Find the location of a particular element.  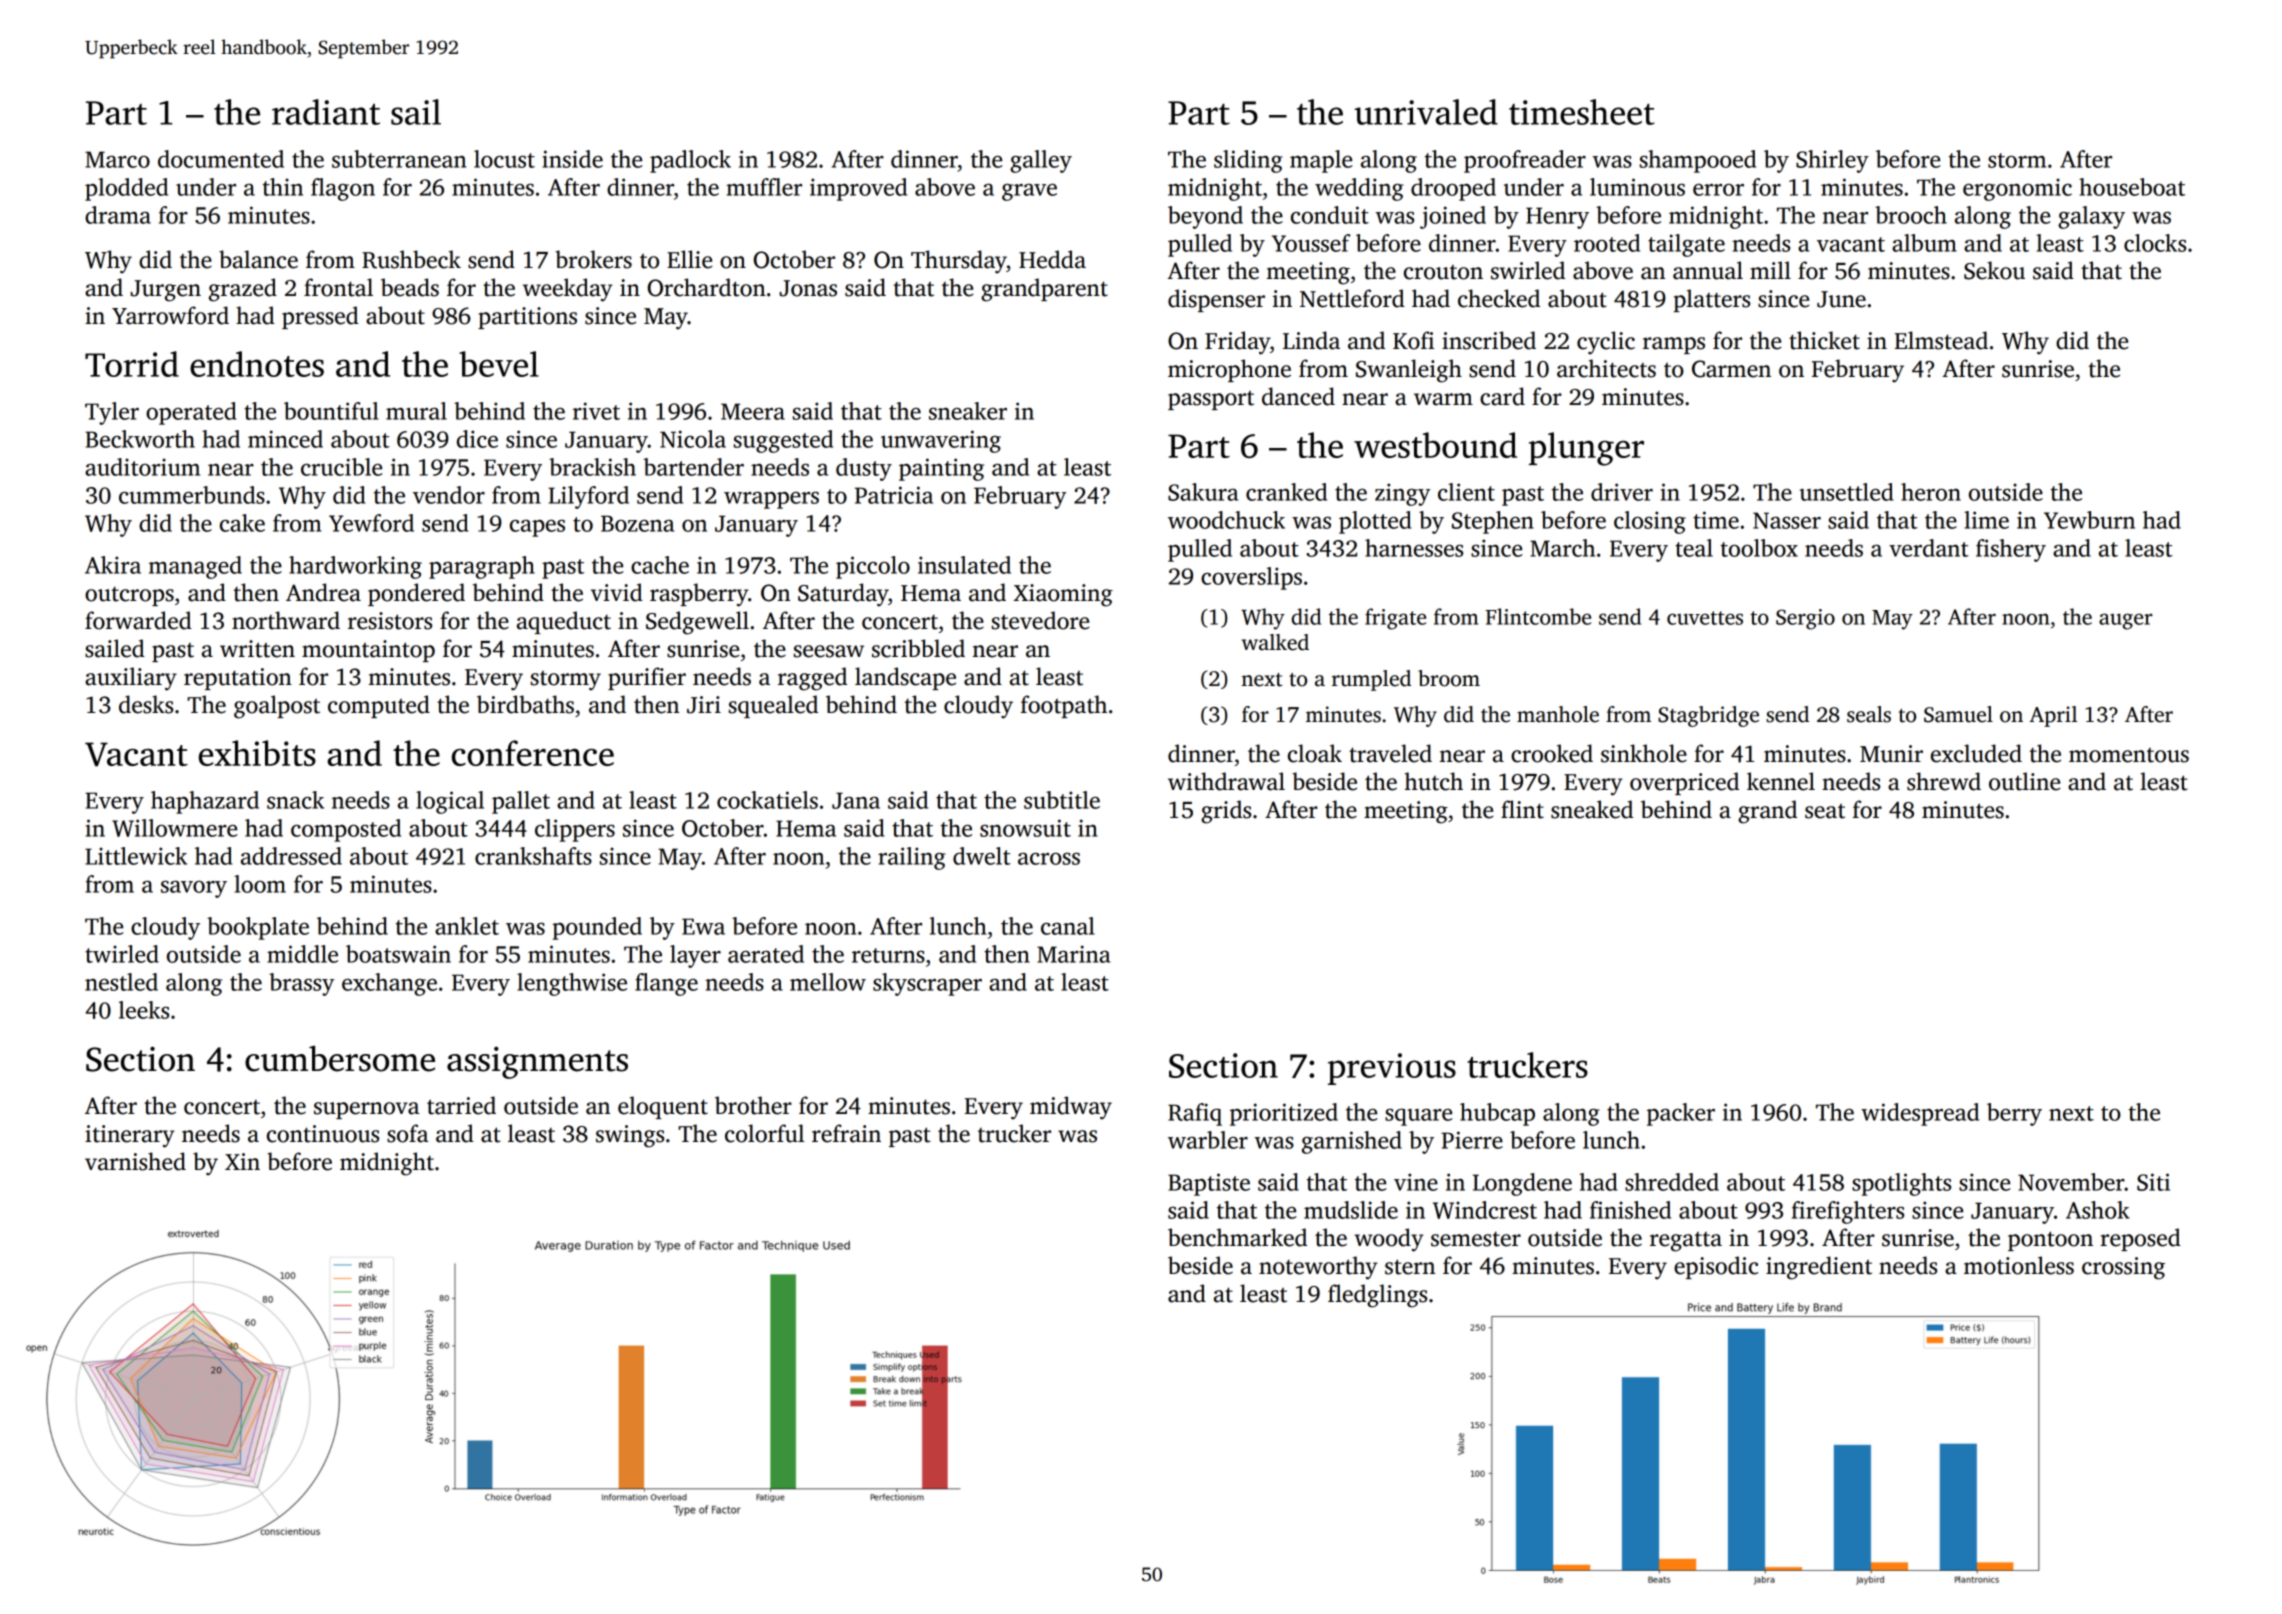

fledglings is located at coordinates (1377, 1296).
